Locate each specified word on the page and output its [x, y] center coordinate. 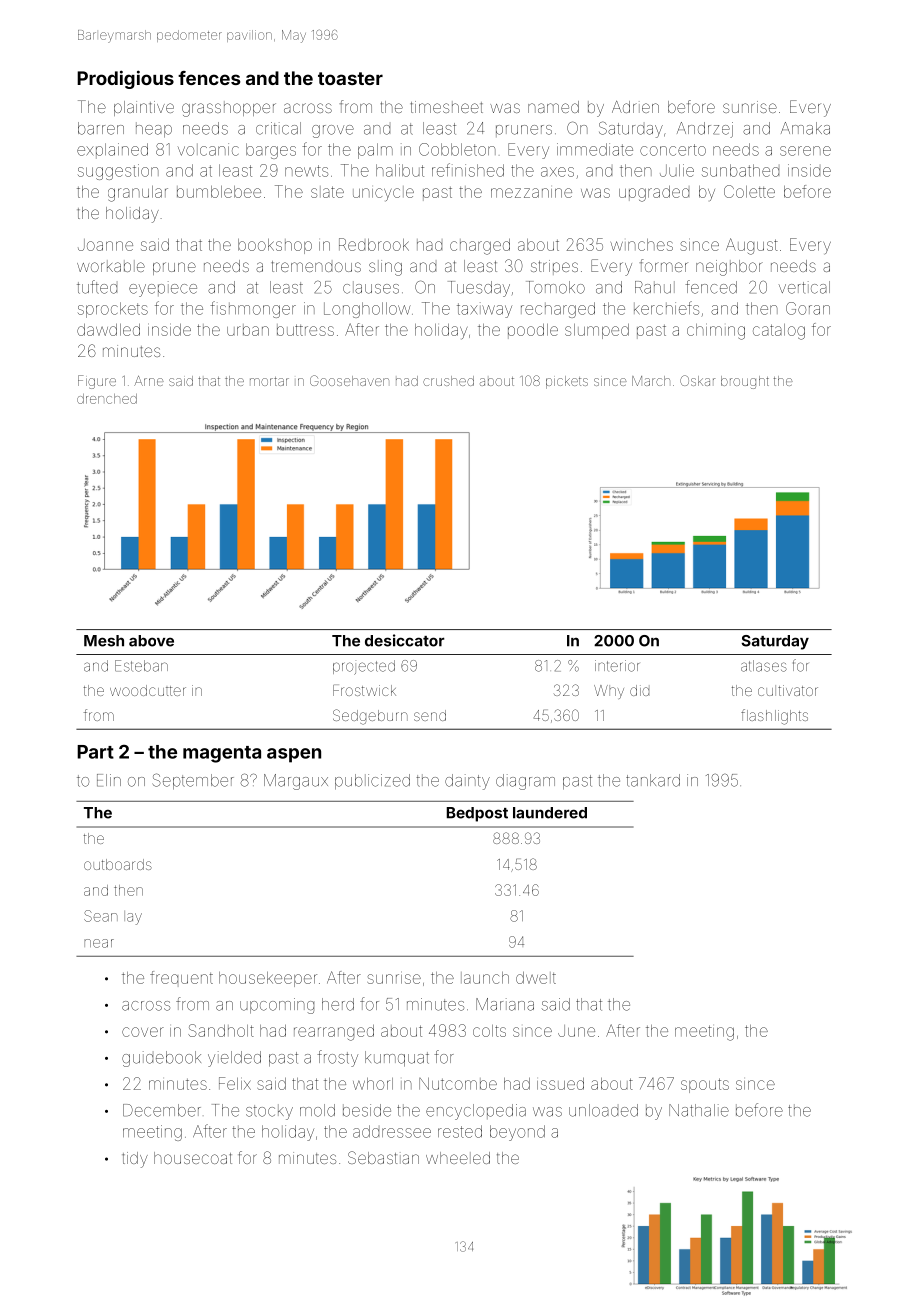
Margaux [296, 782]
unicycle [383, 193]
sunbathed [740, 170]
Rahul [655, 287]
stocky [269, 1112]
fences [209, 78]
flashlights [774, 717]
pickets [567, 382]
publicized [372, 782]
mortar [269, 381]
